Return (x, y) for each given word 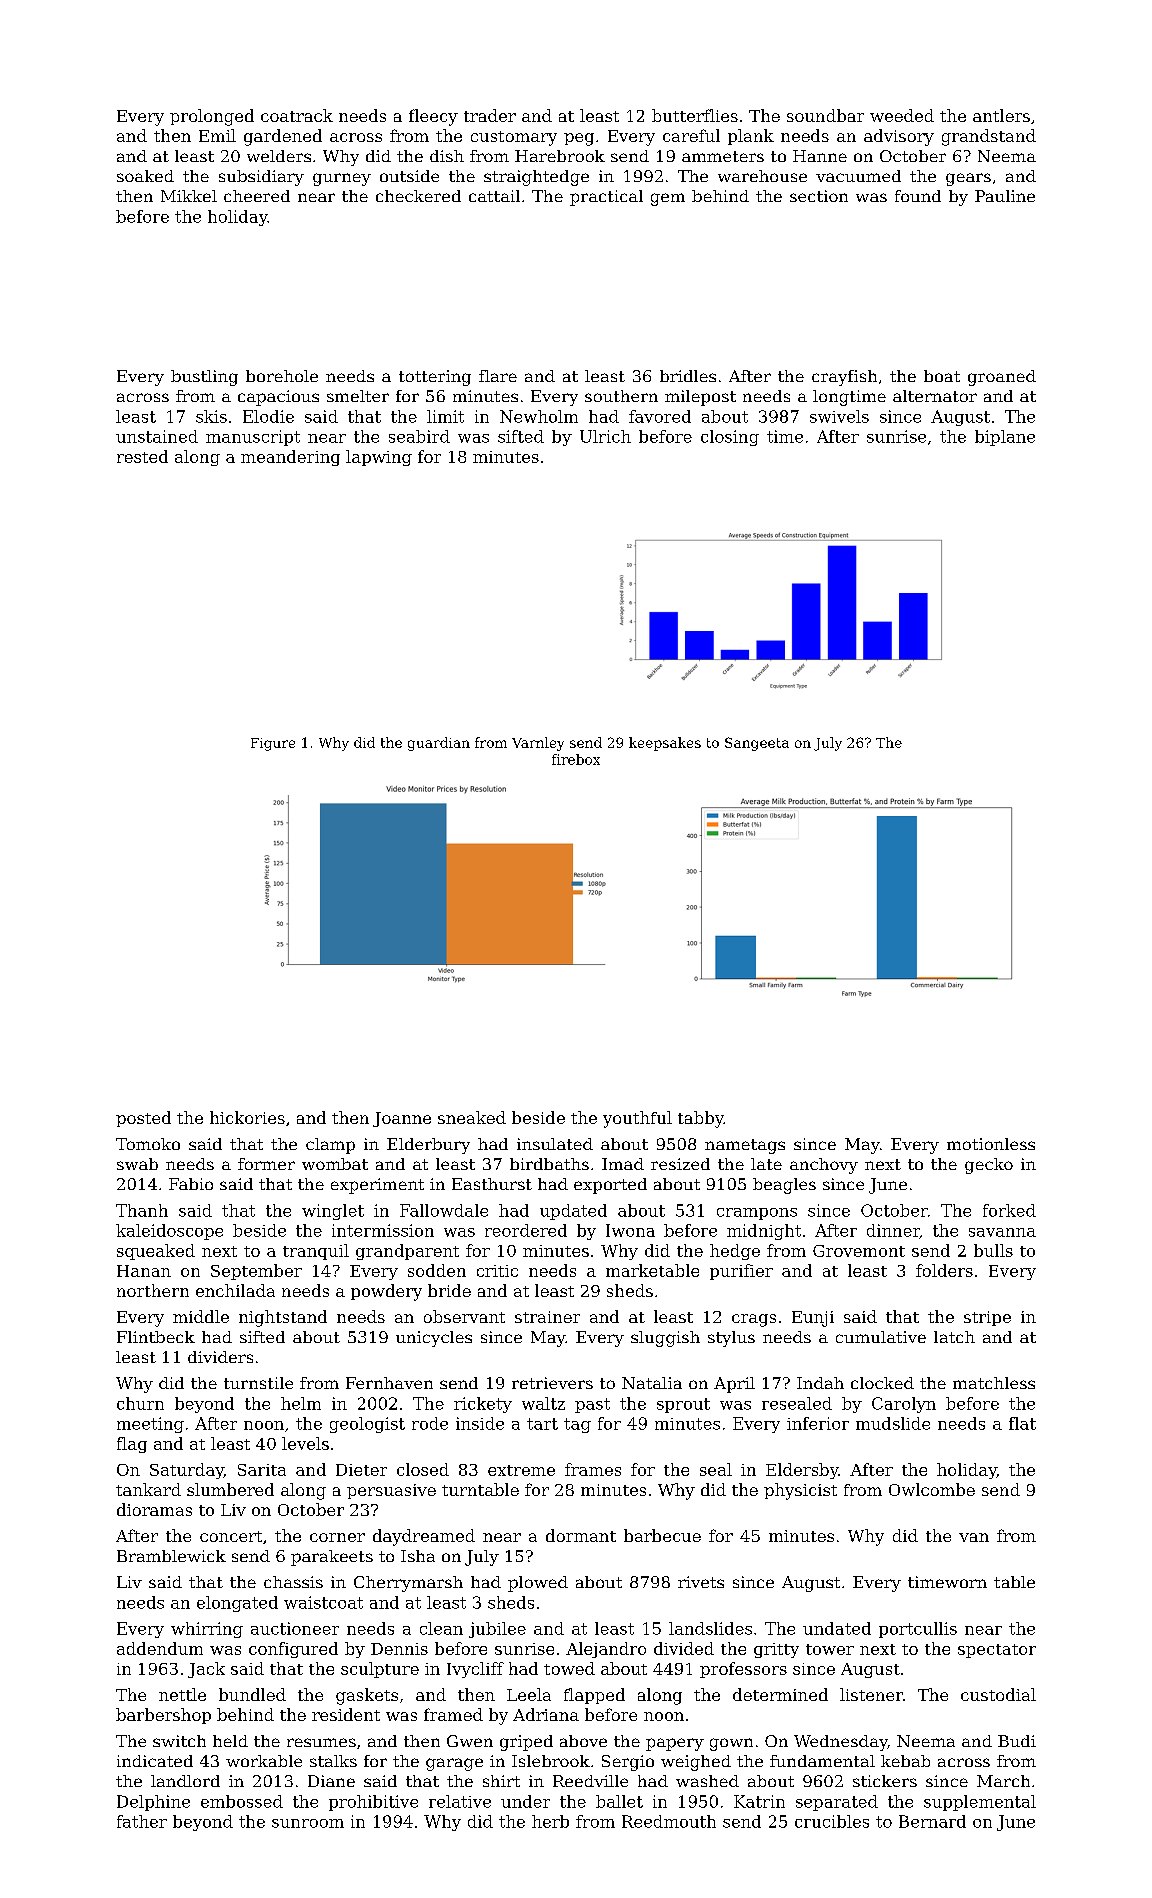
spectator (997, 1651)
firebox (576, 759)
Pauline (1005, 196)
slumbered (230, 1489)
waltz (543, 1403)
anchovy (824, 1166)
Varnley (538, 744)
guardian (439, 744)
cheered (257, 196)
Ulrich (605, 436)
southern (621, 396)
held (230, 1741)
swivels (839, 416)
